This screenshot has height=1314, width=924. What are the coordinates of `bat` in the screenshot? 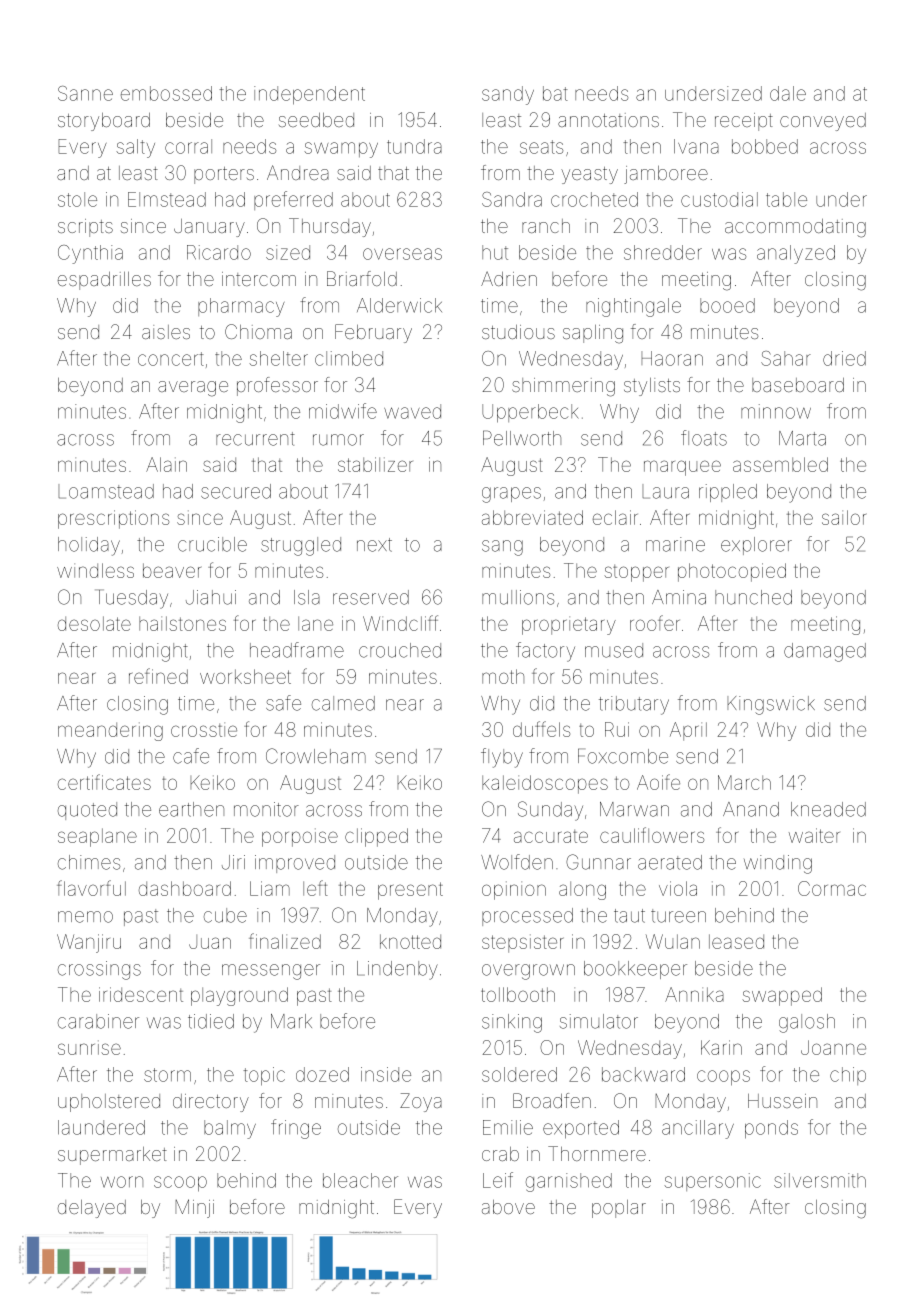 It's located at (555, 93).
